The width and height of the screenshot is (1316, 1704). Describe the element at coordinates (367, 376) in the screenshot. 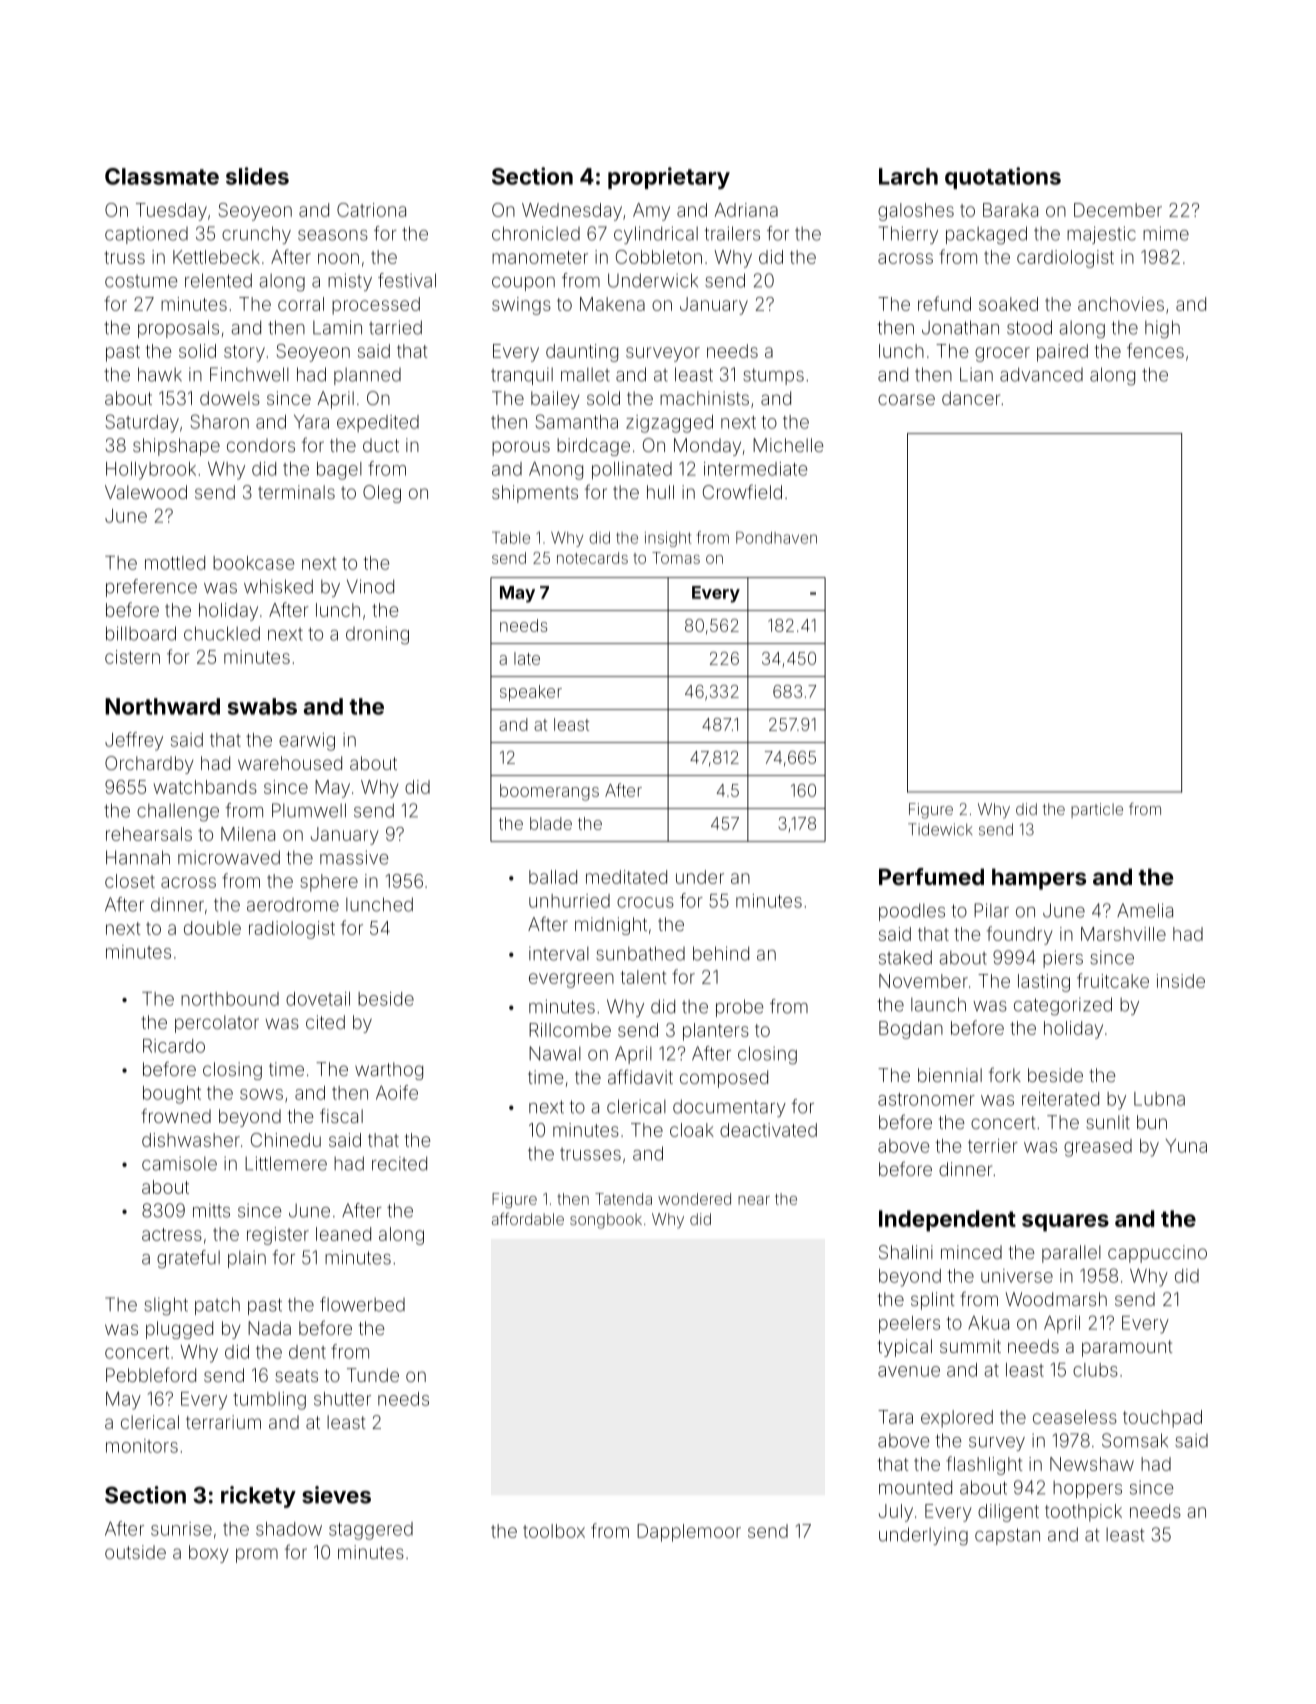

I see `planned` at that location.
